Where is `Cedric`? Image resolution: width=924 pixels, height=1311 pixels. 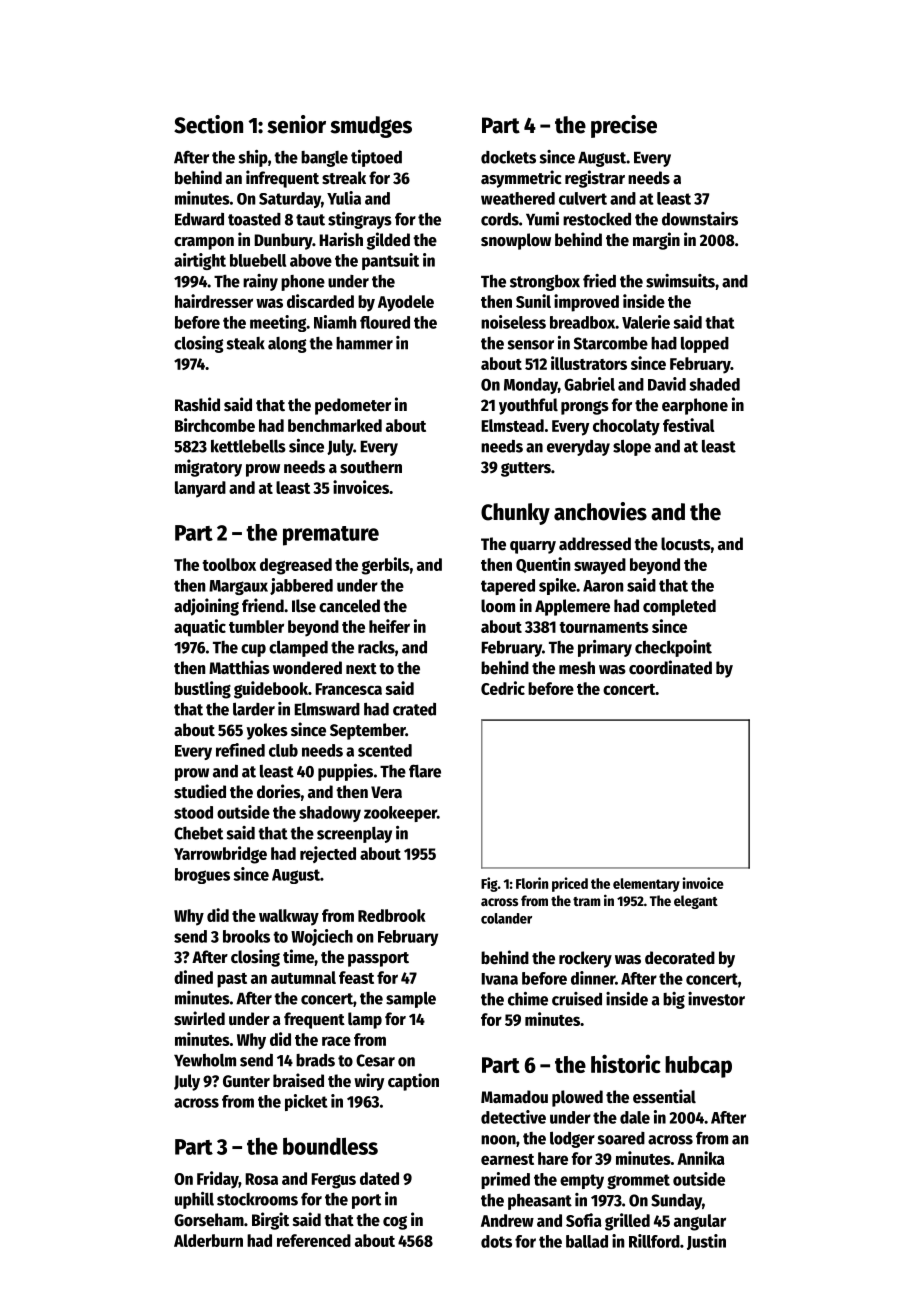
Cedric is located at coordinates (503, 688).
